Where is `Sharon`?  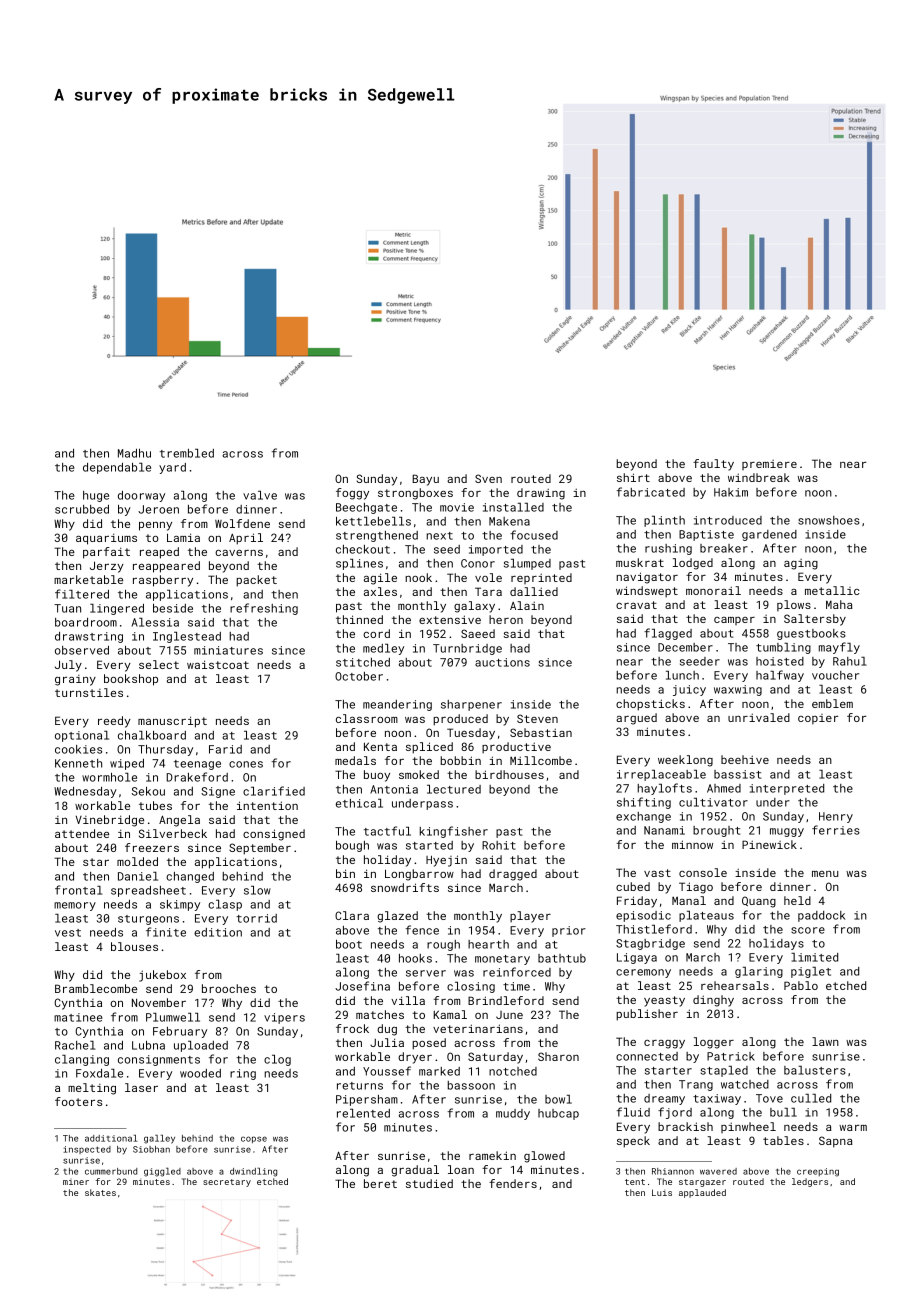
Sharon is located at coordinates (558, 1056).
